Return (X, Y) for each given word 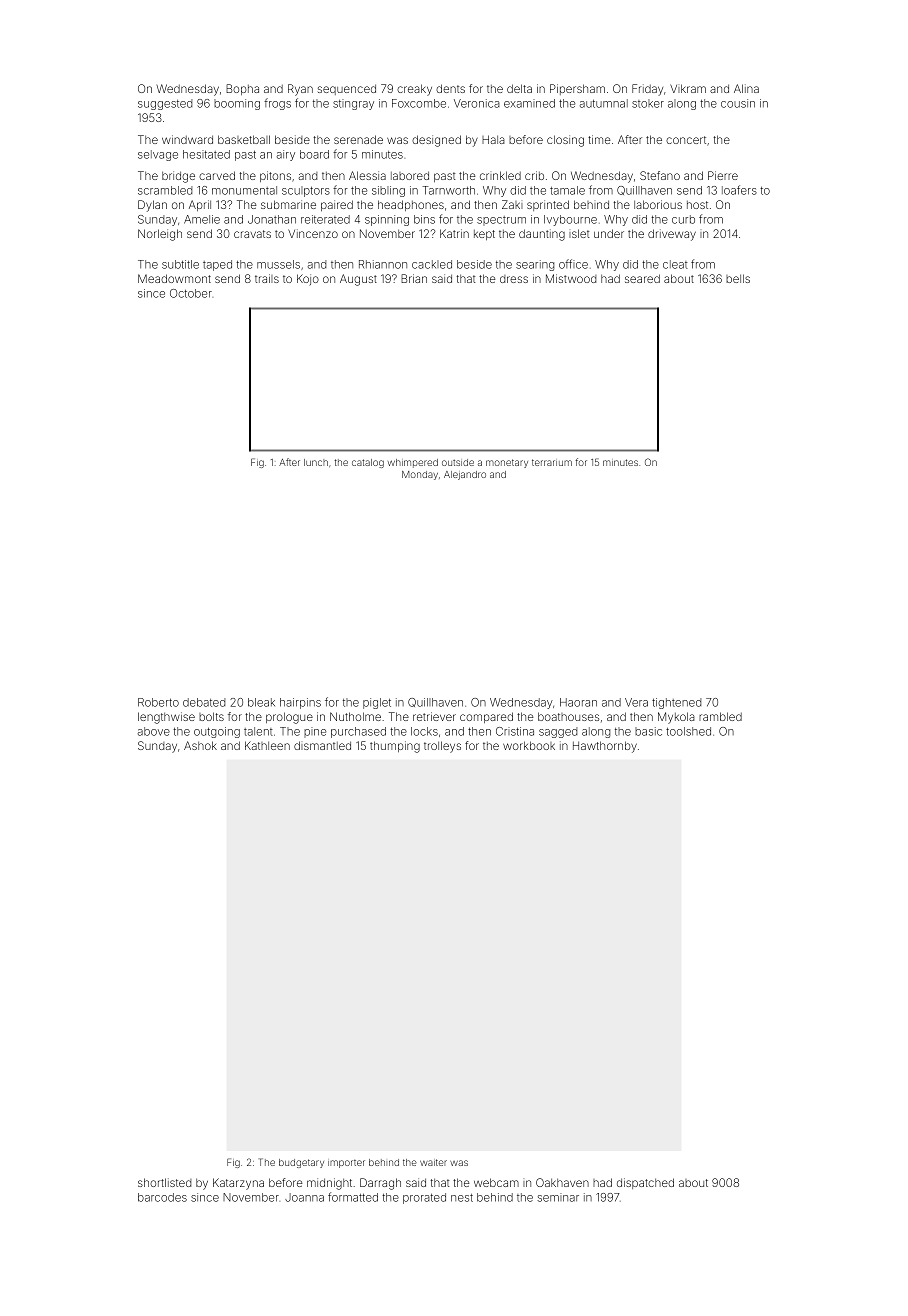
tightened (676, 703)
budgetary (301, 1163)
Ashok (200, 745)
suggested (165, 104)
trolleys (442, 747)
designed (436, 141)
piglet (377, 703)
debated (204, 702)
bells (738, 278)
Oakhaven (562, 1182)
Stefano (660, 175)
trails (267, 278)
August (358, 280)
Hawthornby (605, 747)
